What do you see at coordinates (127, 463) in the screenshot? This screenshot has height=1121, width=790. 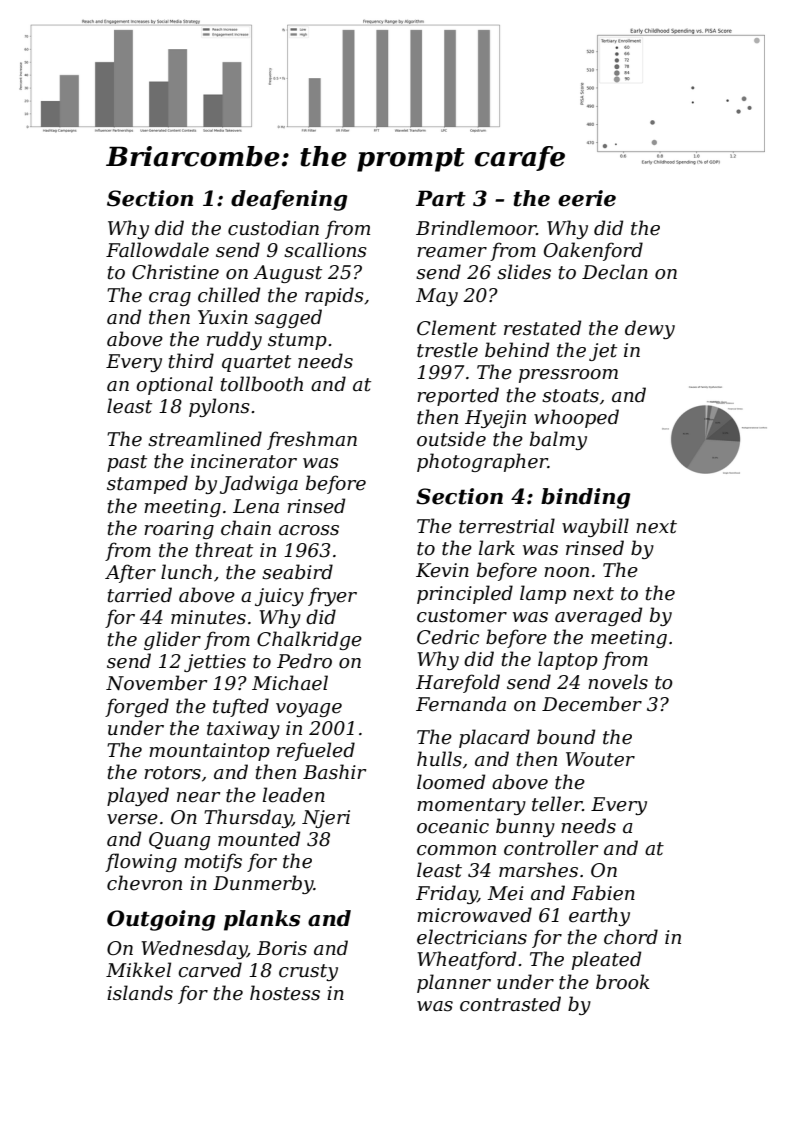 I see `past` at bounding box center [127, 463].
